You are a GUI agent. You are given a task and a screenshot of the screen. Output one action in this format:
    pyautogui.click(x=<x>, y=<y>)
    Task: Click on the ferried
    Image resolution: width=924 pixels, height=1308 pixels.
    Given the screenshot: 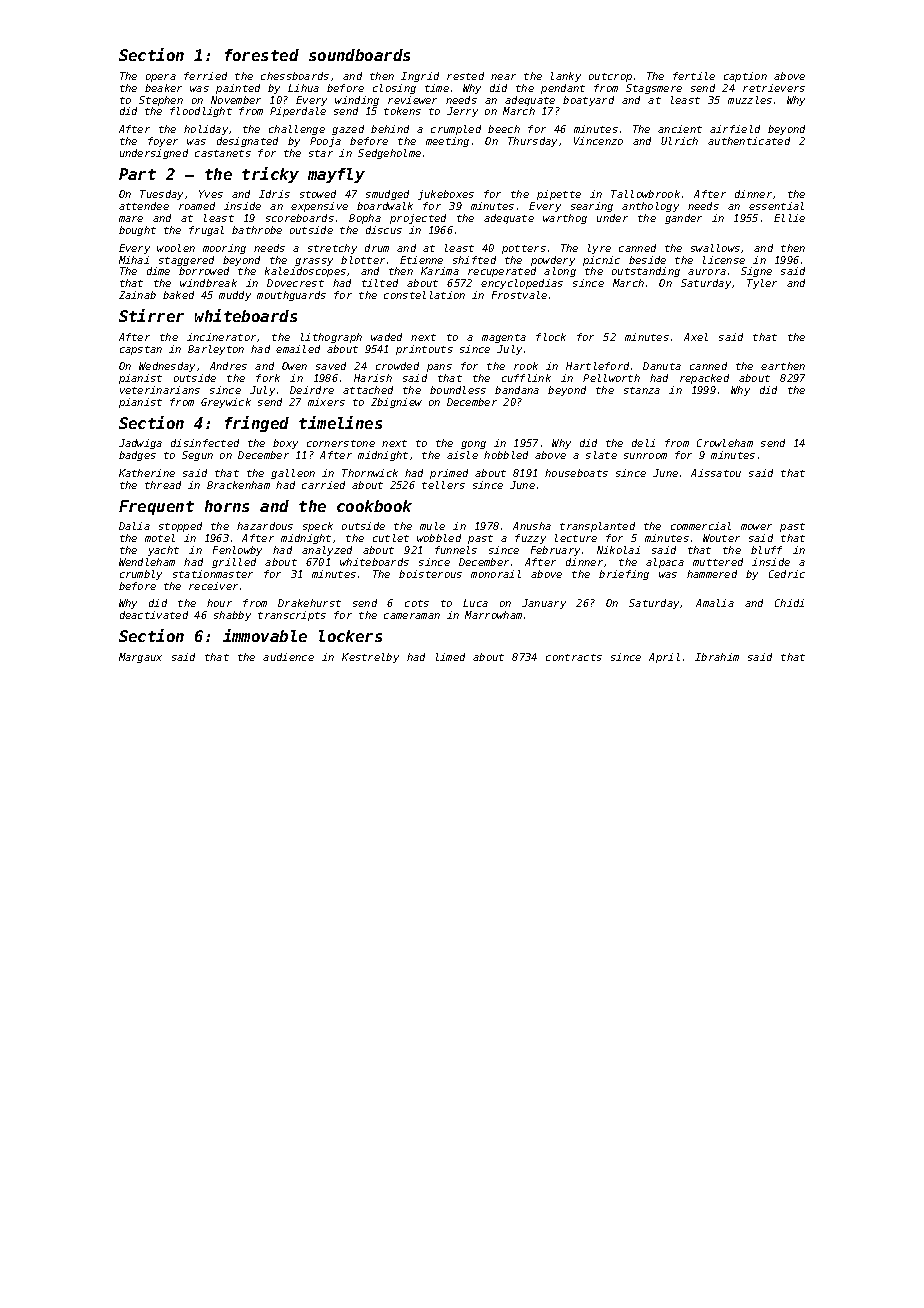 What is the action you would take?
    pyautogui.click(x=205, y=76)
